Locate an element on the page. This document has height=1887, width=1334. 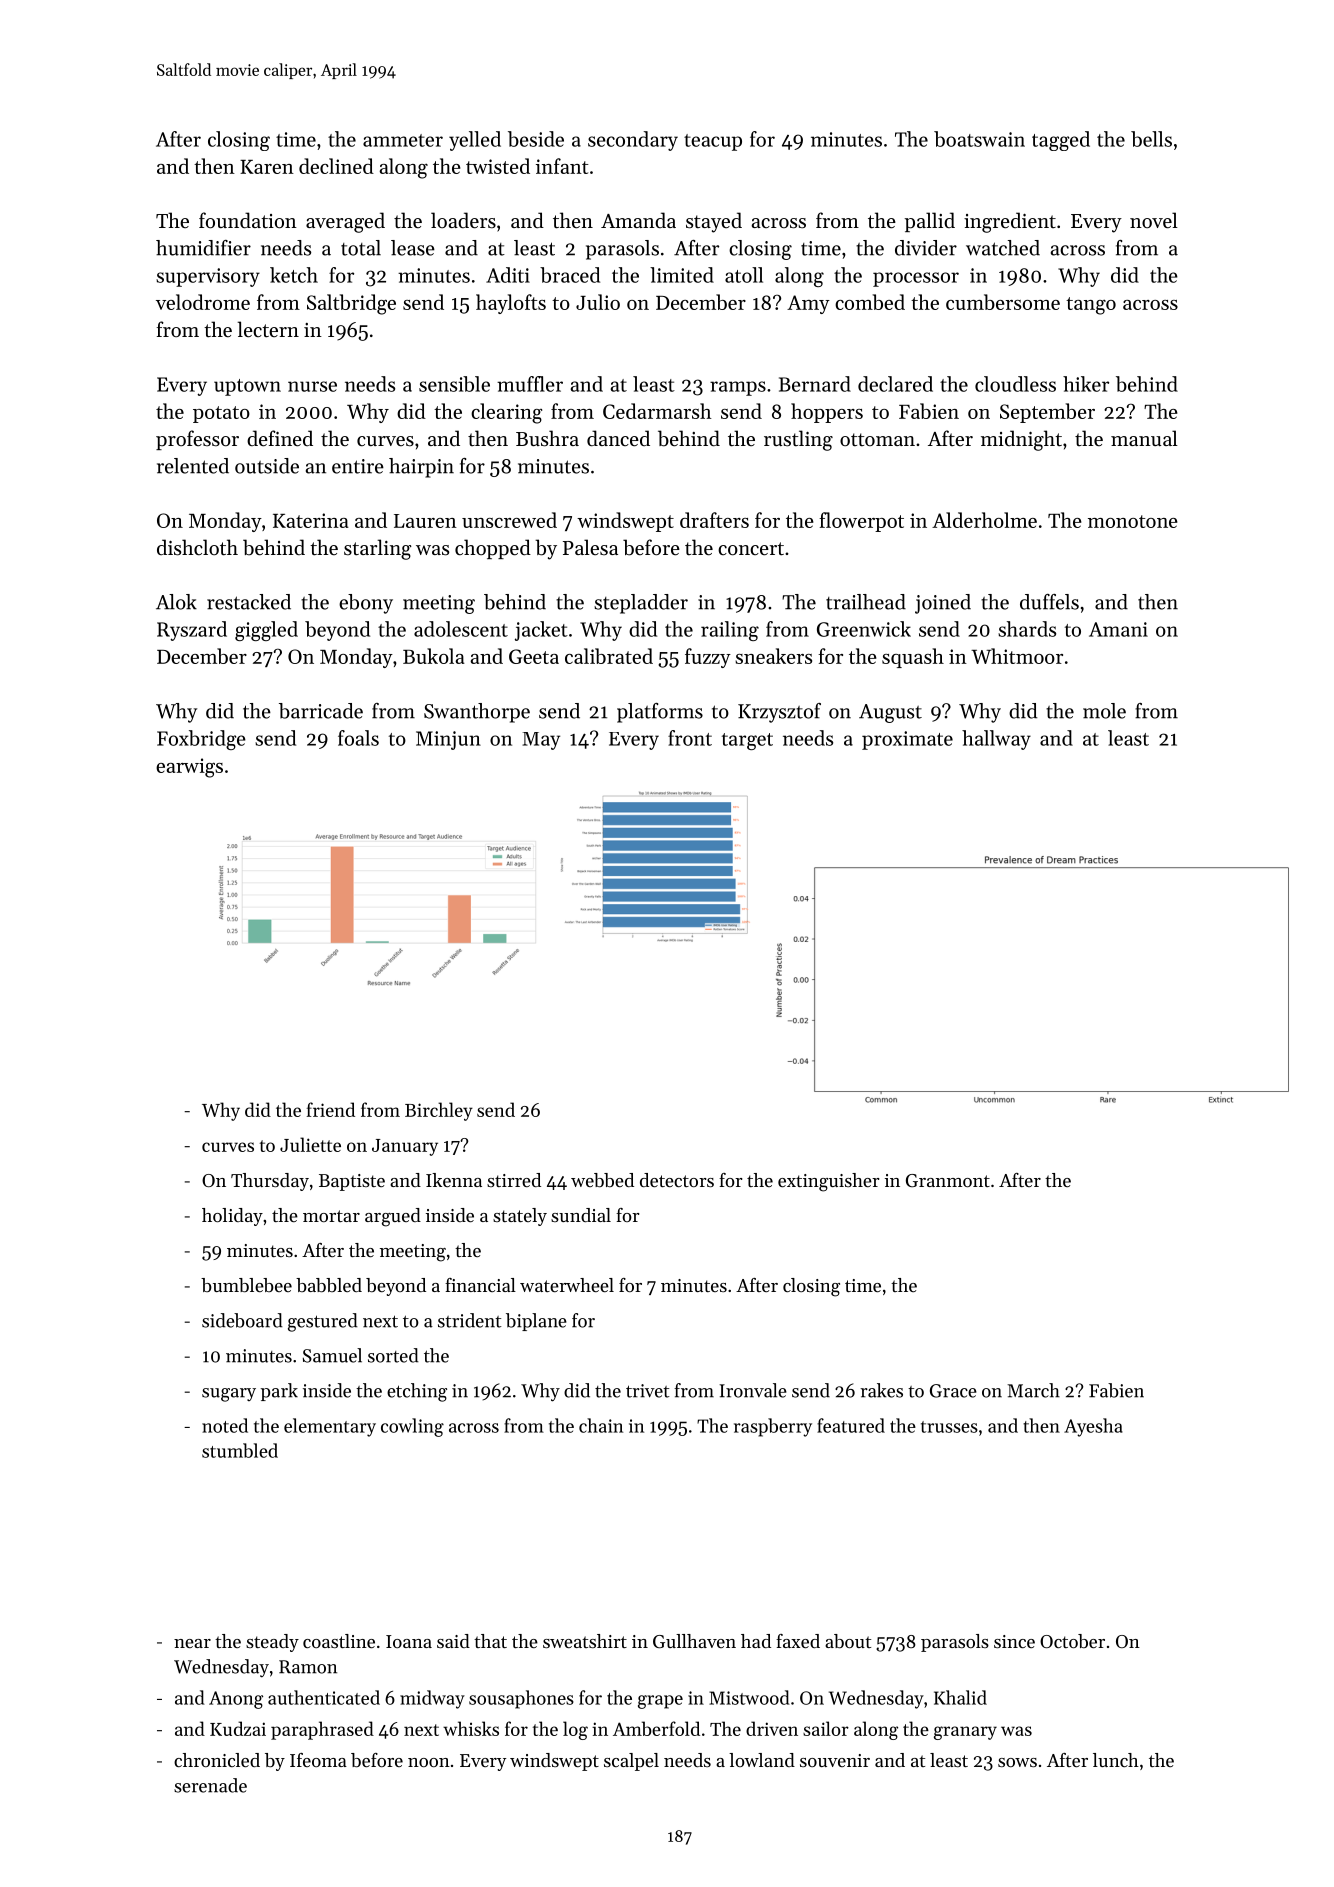
strident is located at coordinates (470, 1320).
